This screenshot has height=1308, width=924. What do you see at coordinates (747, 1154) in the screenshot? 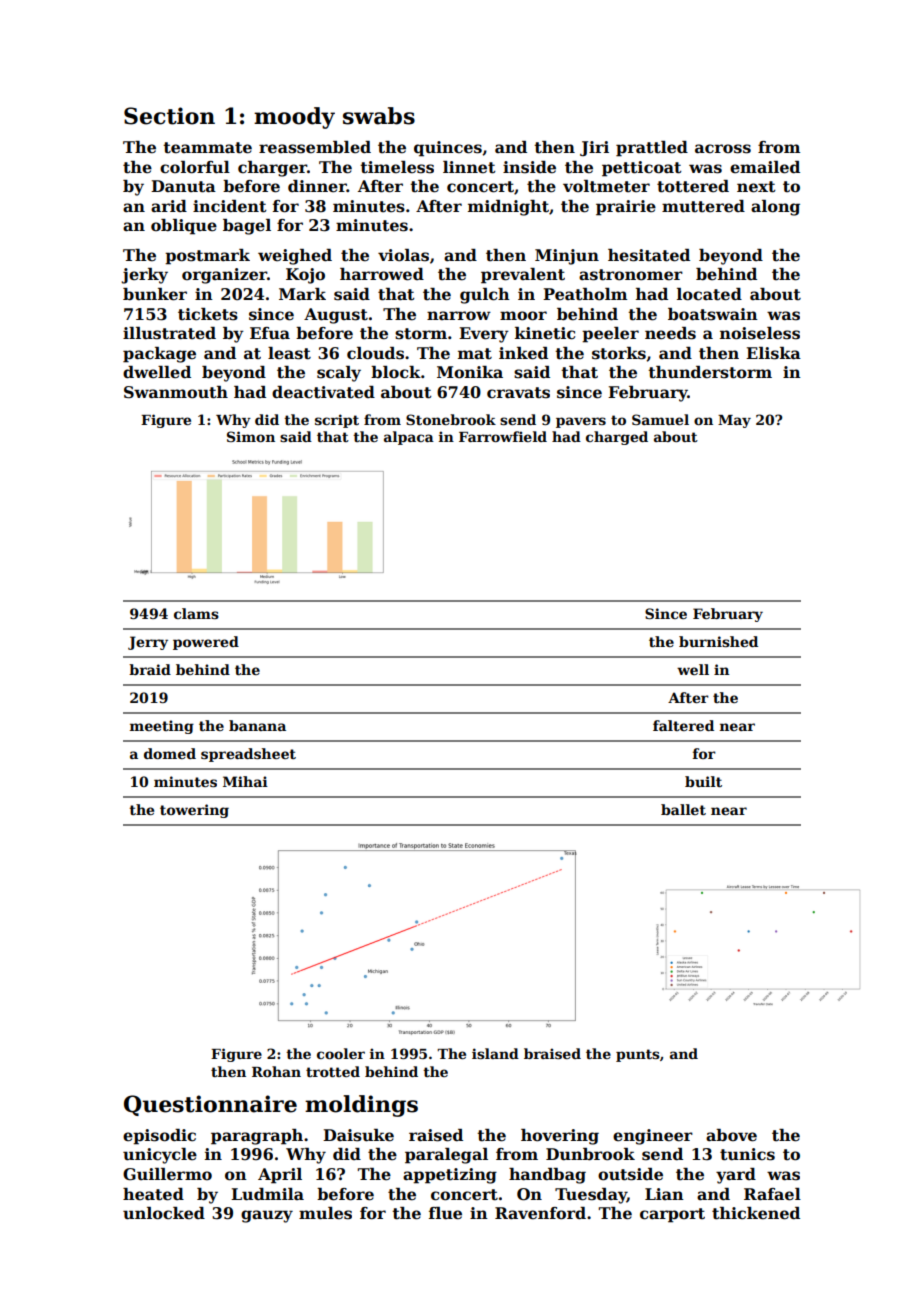
I see `tunics` at bounding box center [747, 1154].
